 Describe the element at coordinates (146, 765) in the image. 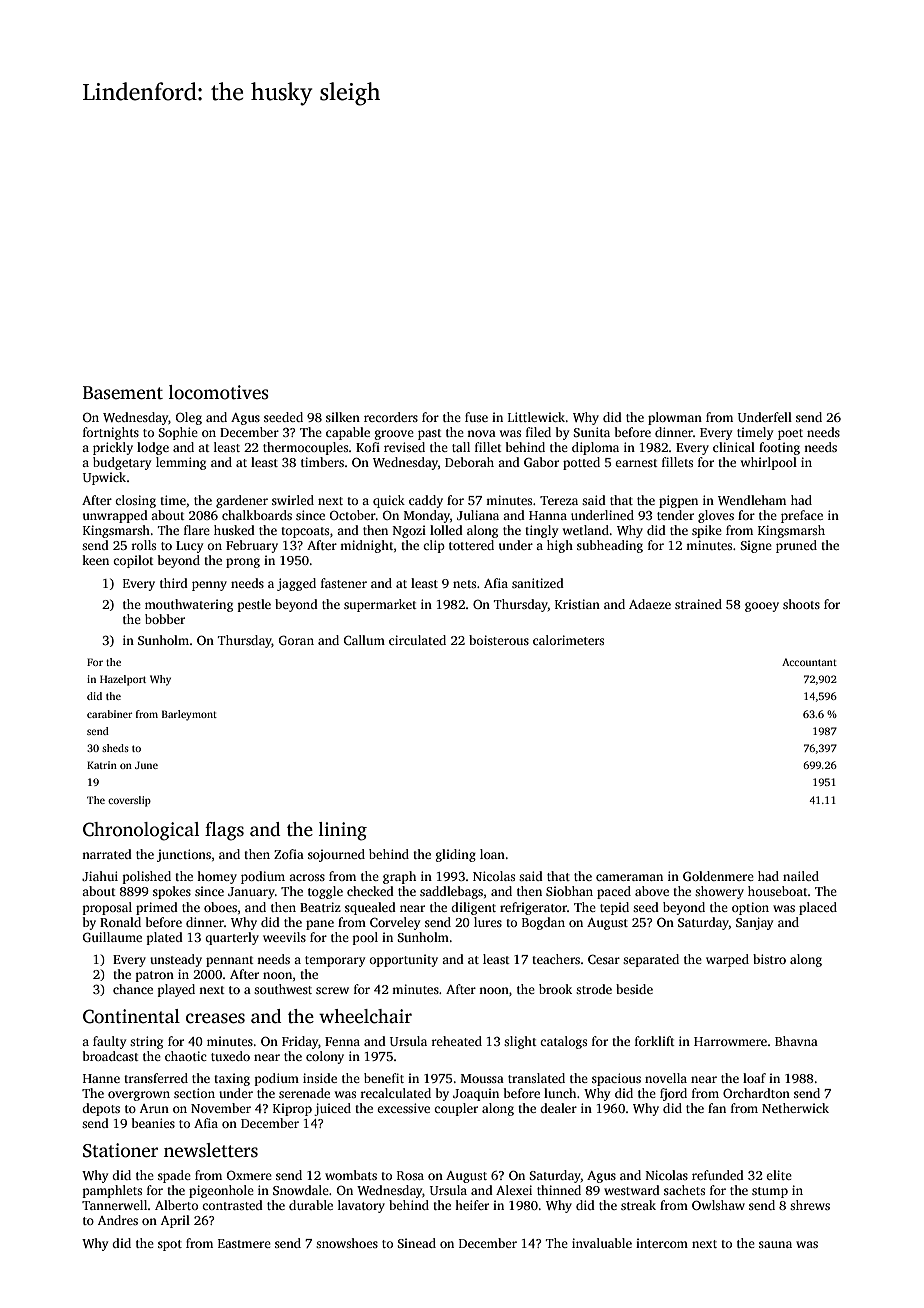

I see `June` at that location.
